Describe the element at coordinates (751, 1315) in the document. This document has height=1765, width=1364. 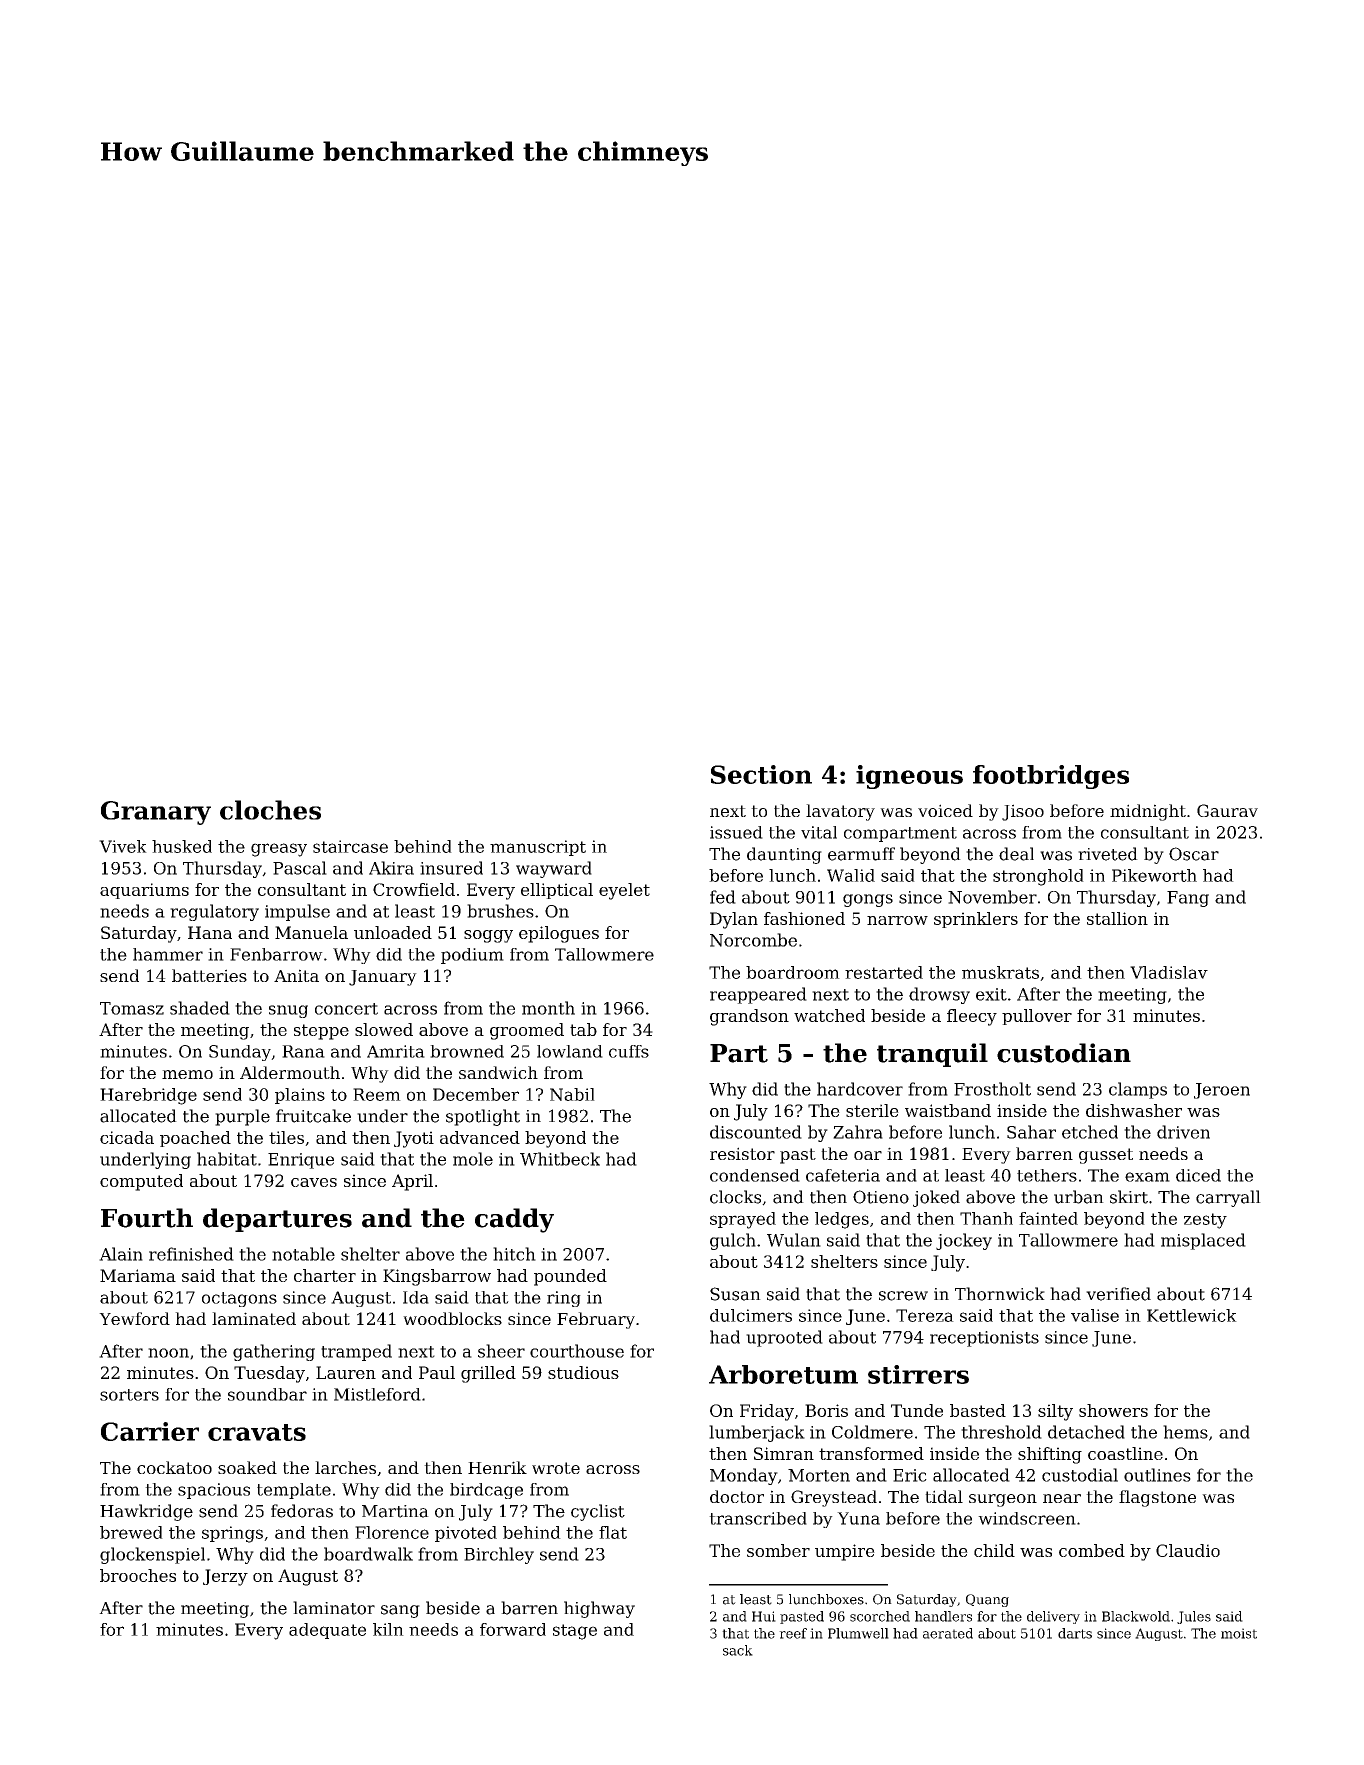
I see `dulcimers` at that location.
